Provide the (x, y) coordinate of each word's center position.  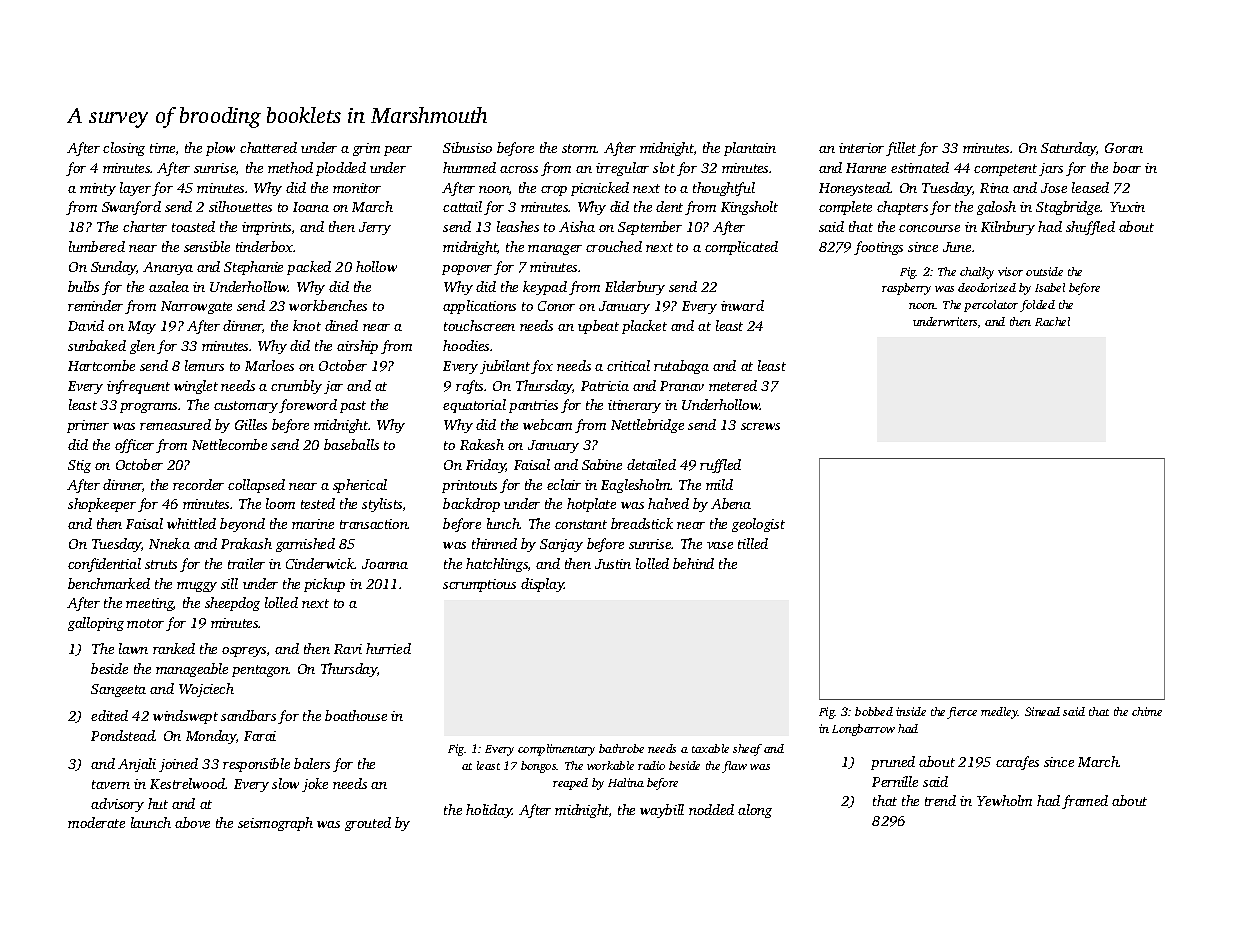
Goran (1124, 148)
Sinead (1042, 711)
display (543, 585)
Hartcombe (101, 365)
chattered (268, 147)
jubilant (505, 367)
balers (312, 763)
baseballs (351, 444)
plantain (750, 149)
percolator (991, 306)
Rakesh (482, 444)
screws (760, 426)
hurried (388, 648)
